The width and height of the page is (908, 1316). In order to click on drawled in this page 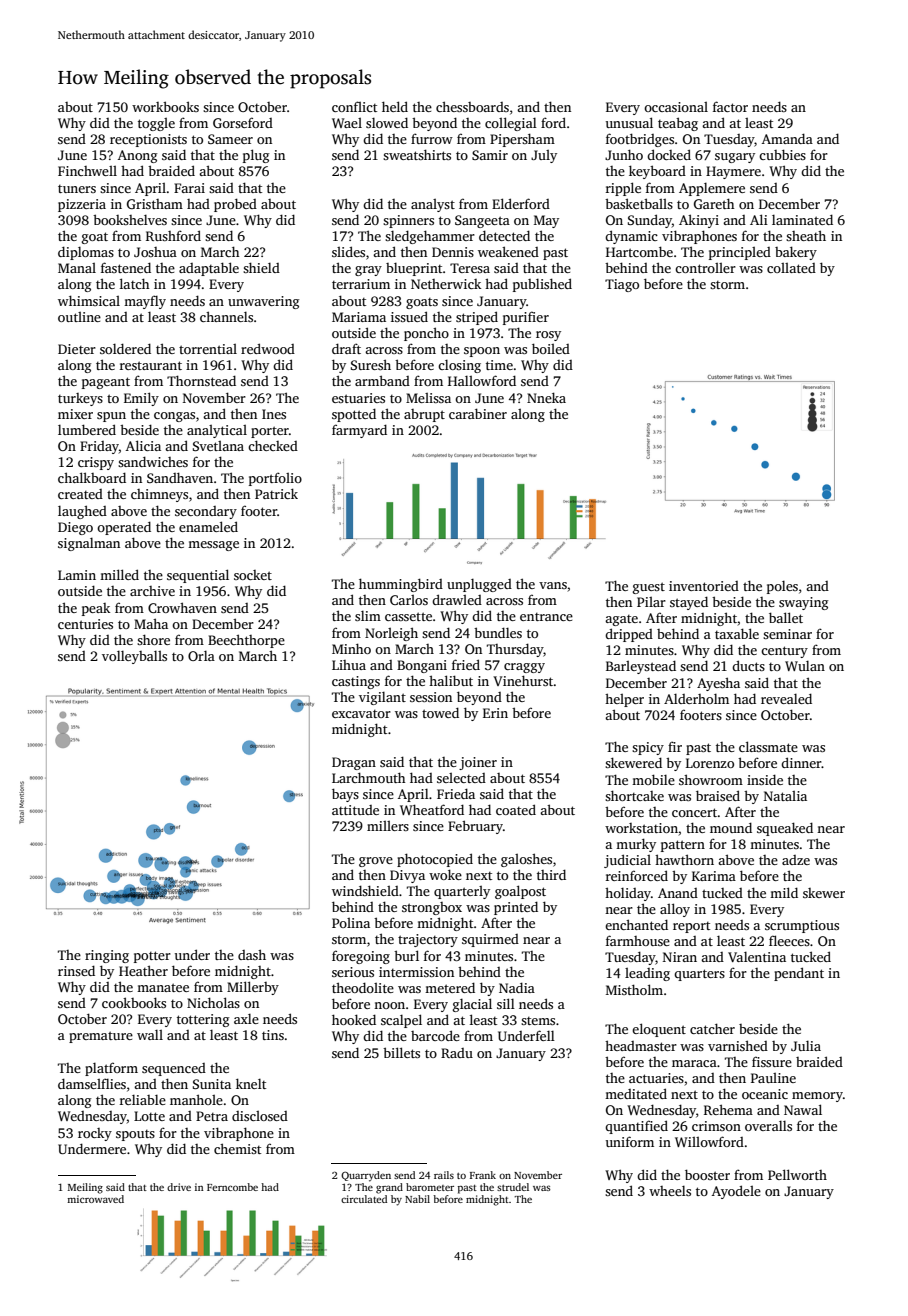, I will do `click(457, 599)`.
